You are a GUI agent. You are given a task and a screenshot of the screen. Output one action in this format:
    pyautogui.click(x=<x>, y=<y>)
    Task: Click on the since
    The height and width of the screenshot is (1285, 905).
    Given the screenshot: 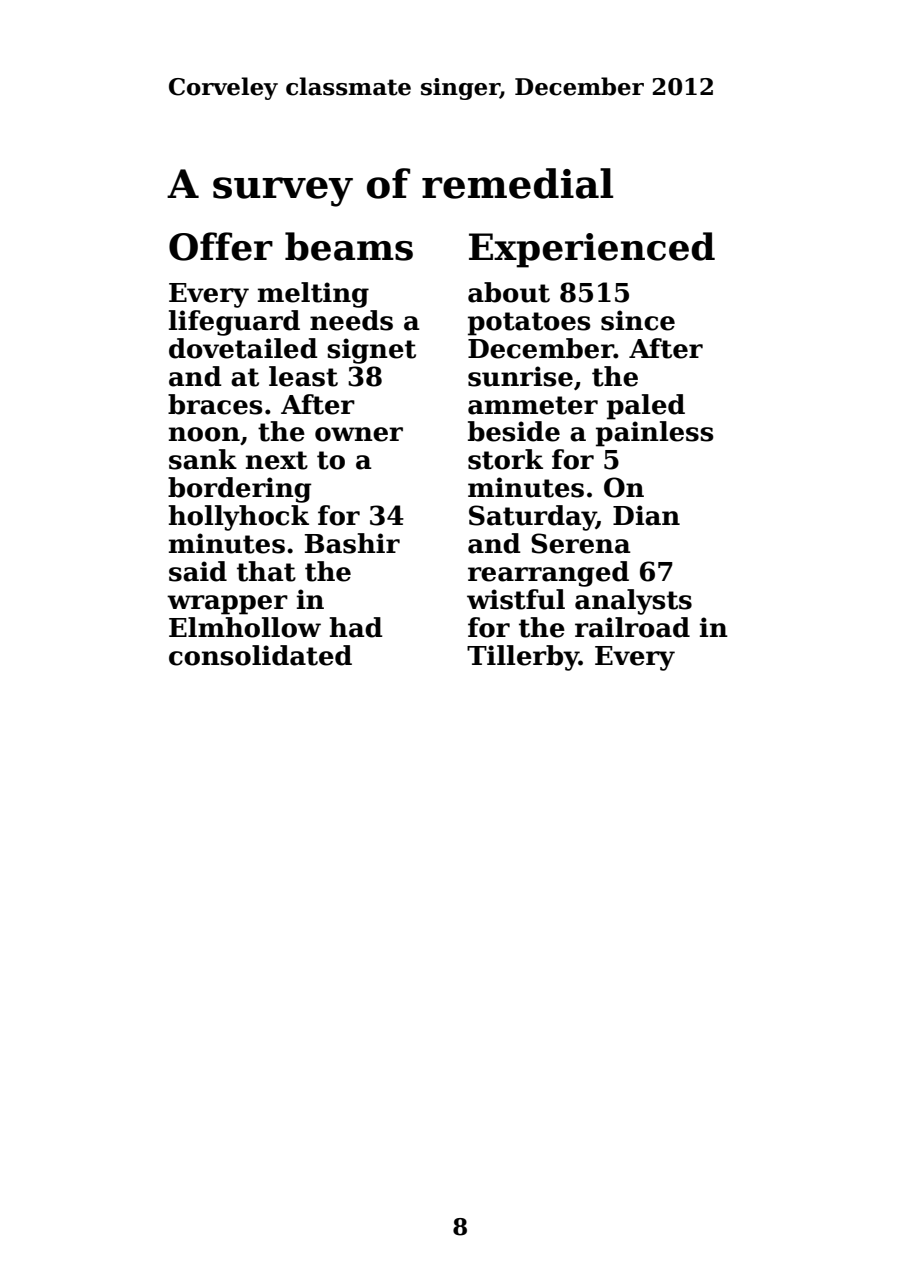 What is the action you would take?
    pyautogui.click(x=638, y=320)
